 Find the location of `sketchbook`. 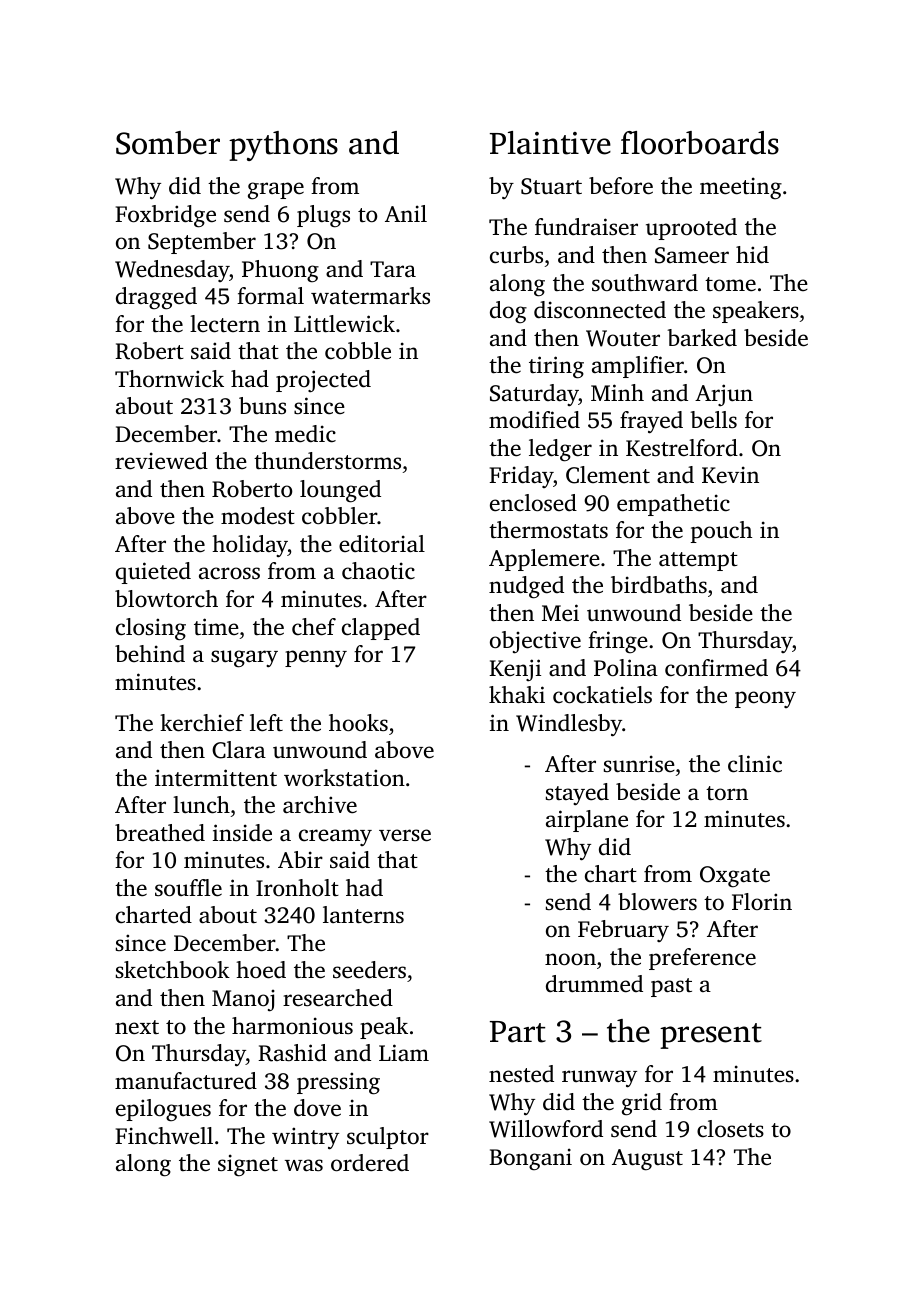

sketchbook is located at coordinates (173, 970).
